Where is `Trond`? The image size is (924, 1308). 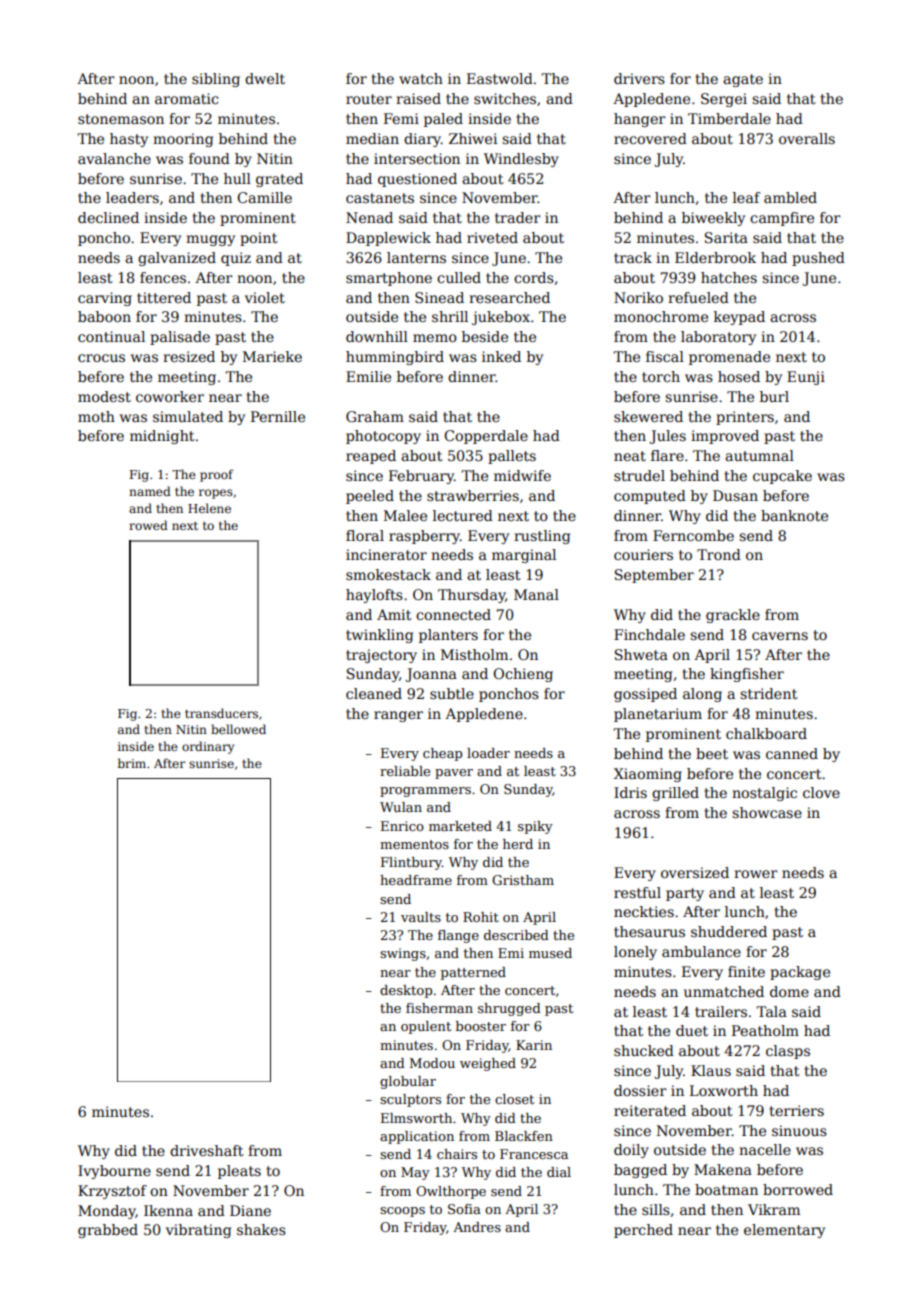 Trond is located at coordinates (719, 554).
